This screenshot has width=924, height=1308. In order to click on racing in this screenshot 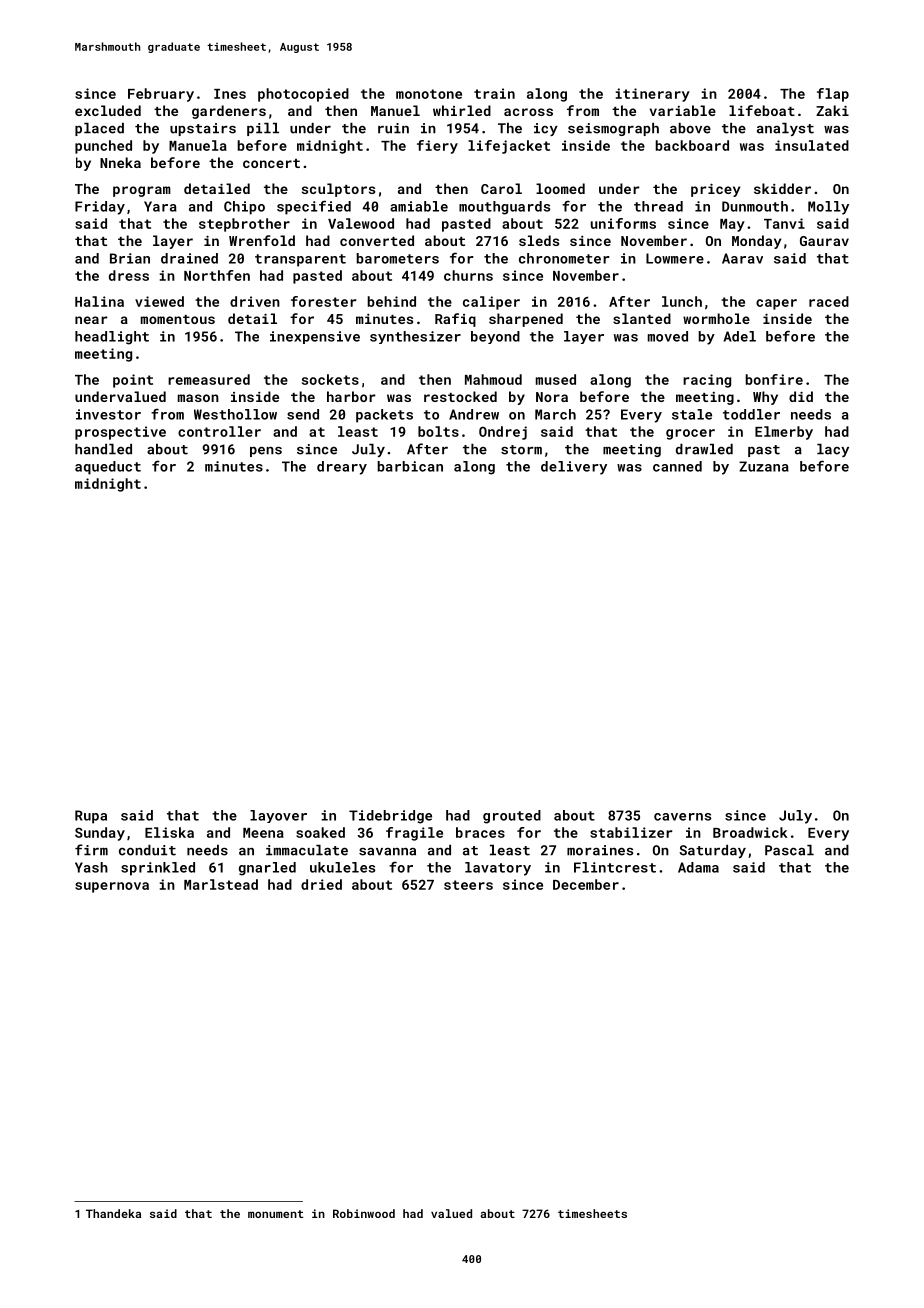, I will do `click(707, 381)`.
